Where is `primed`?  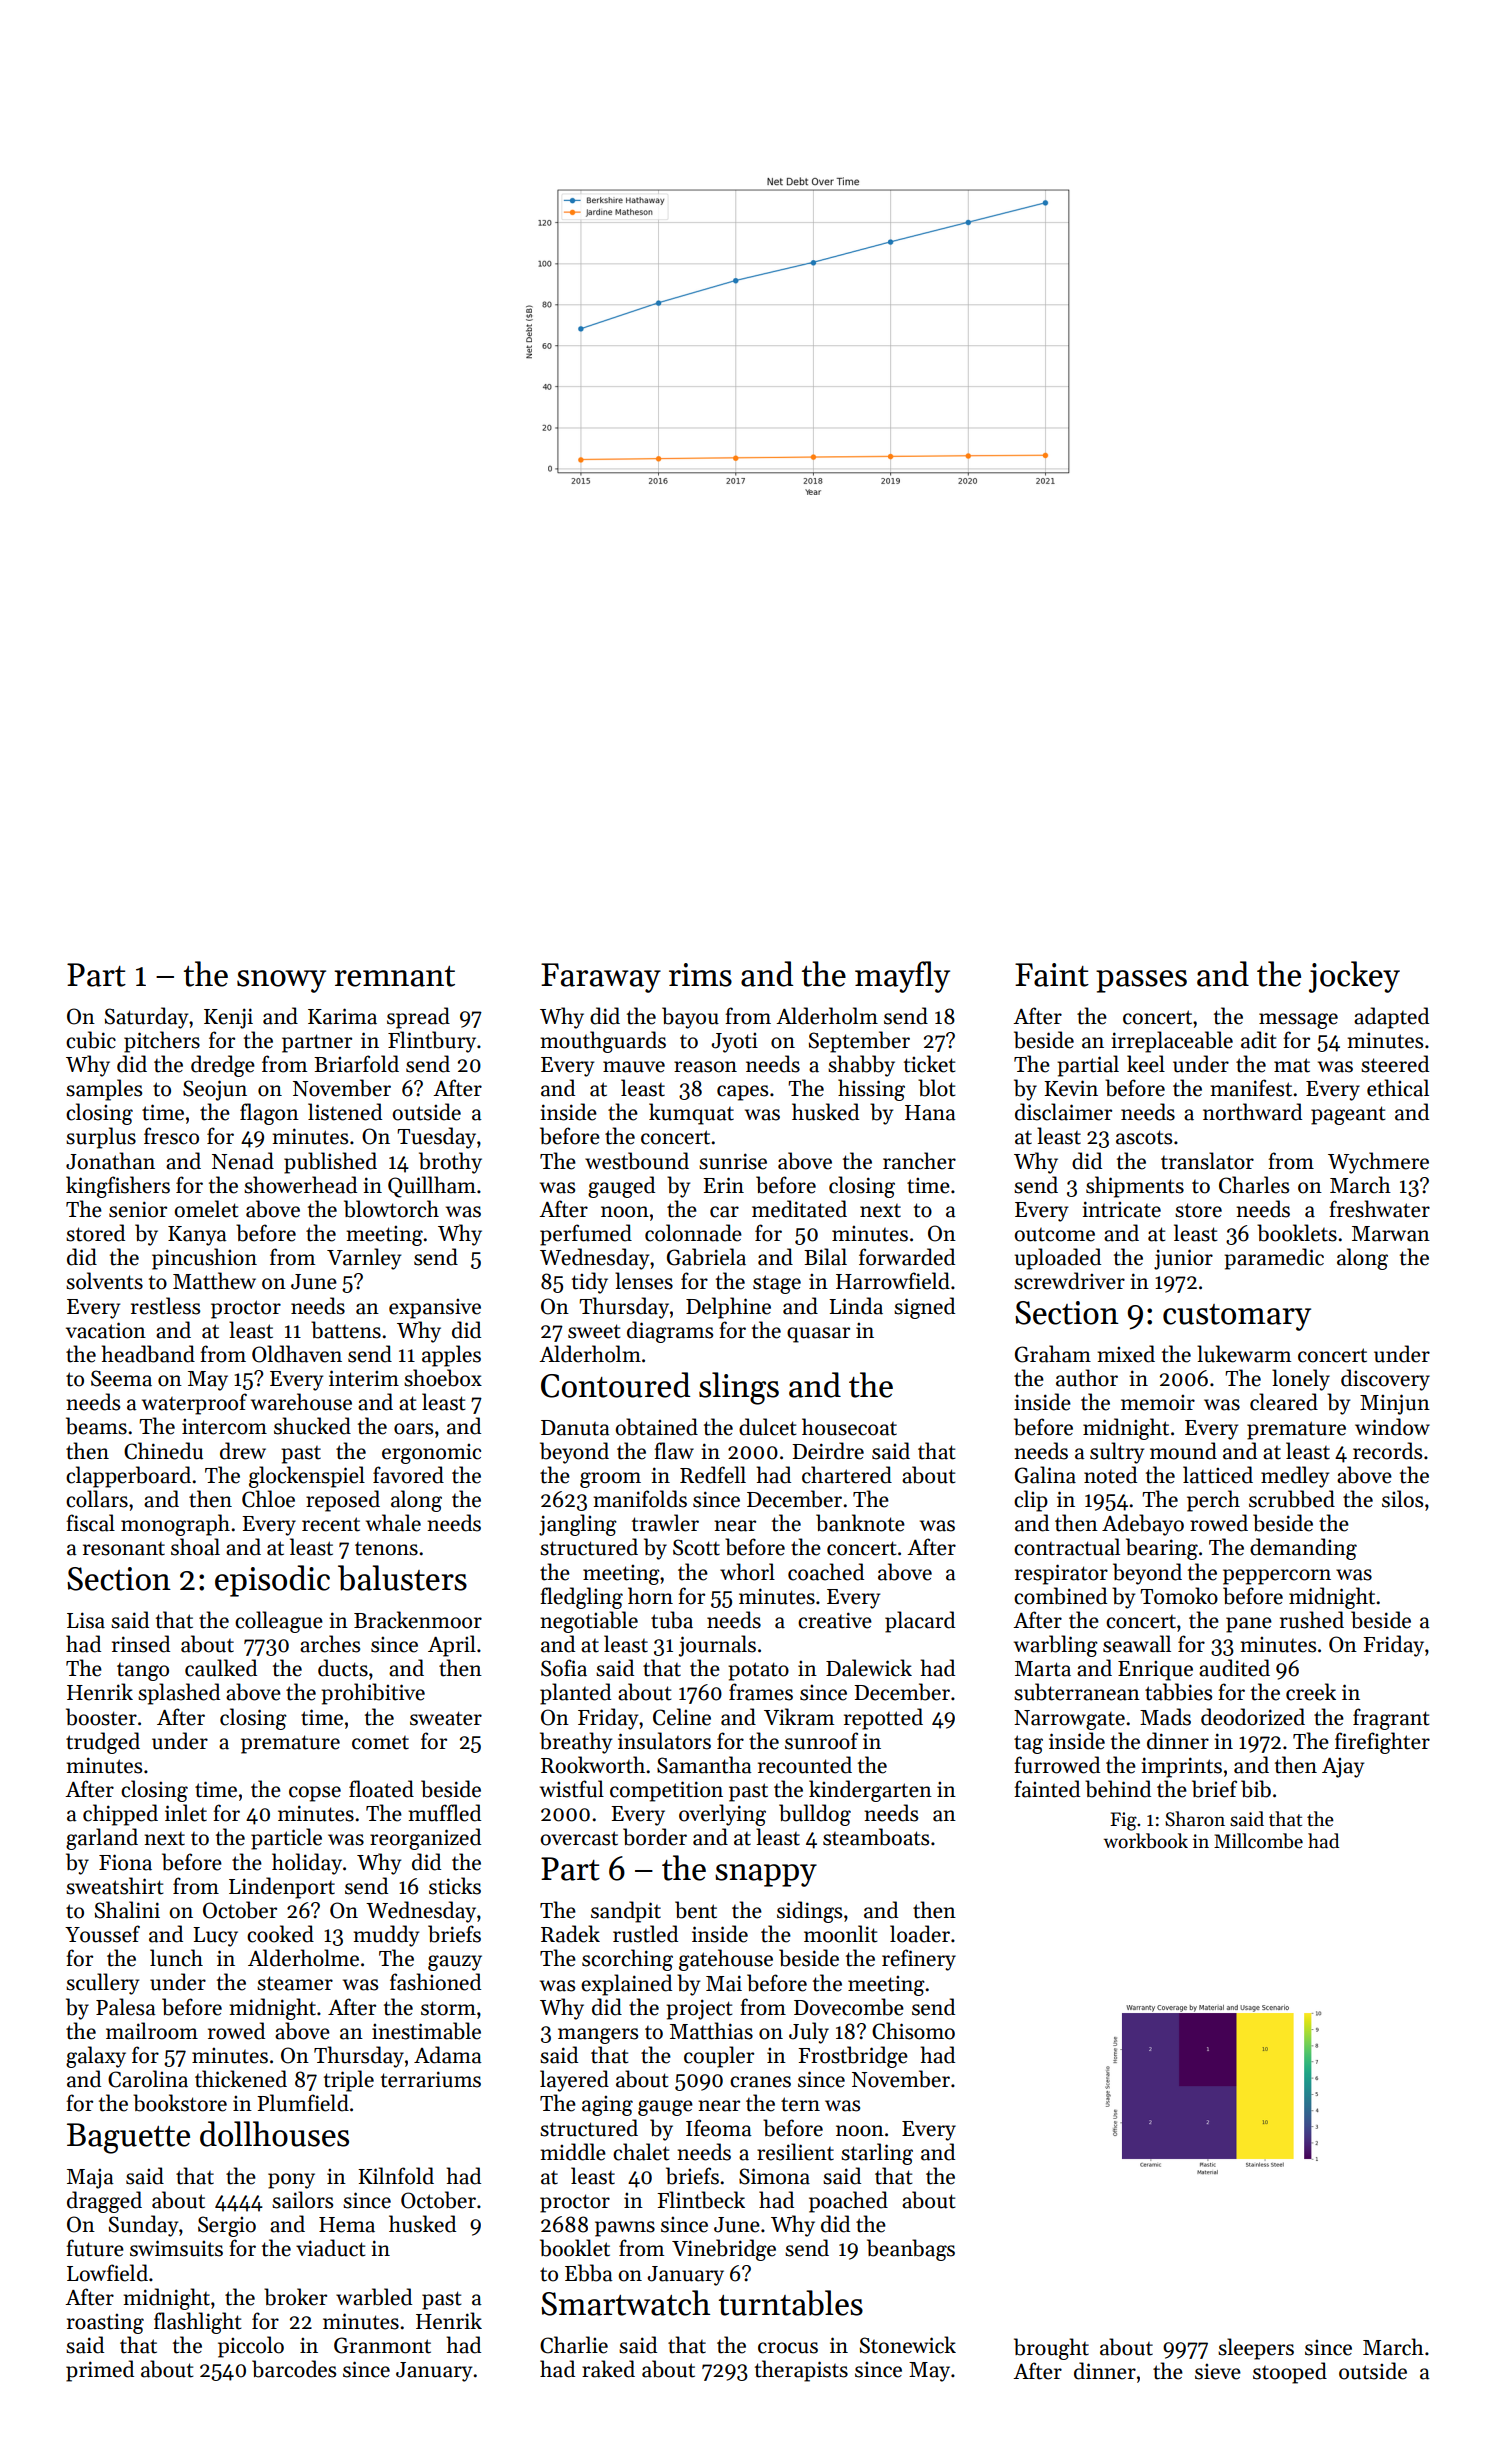
primed is located at coordinates (100, 2371).
